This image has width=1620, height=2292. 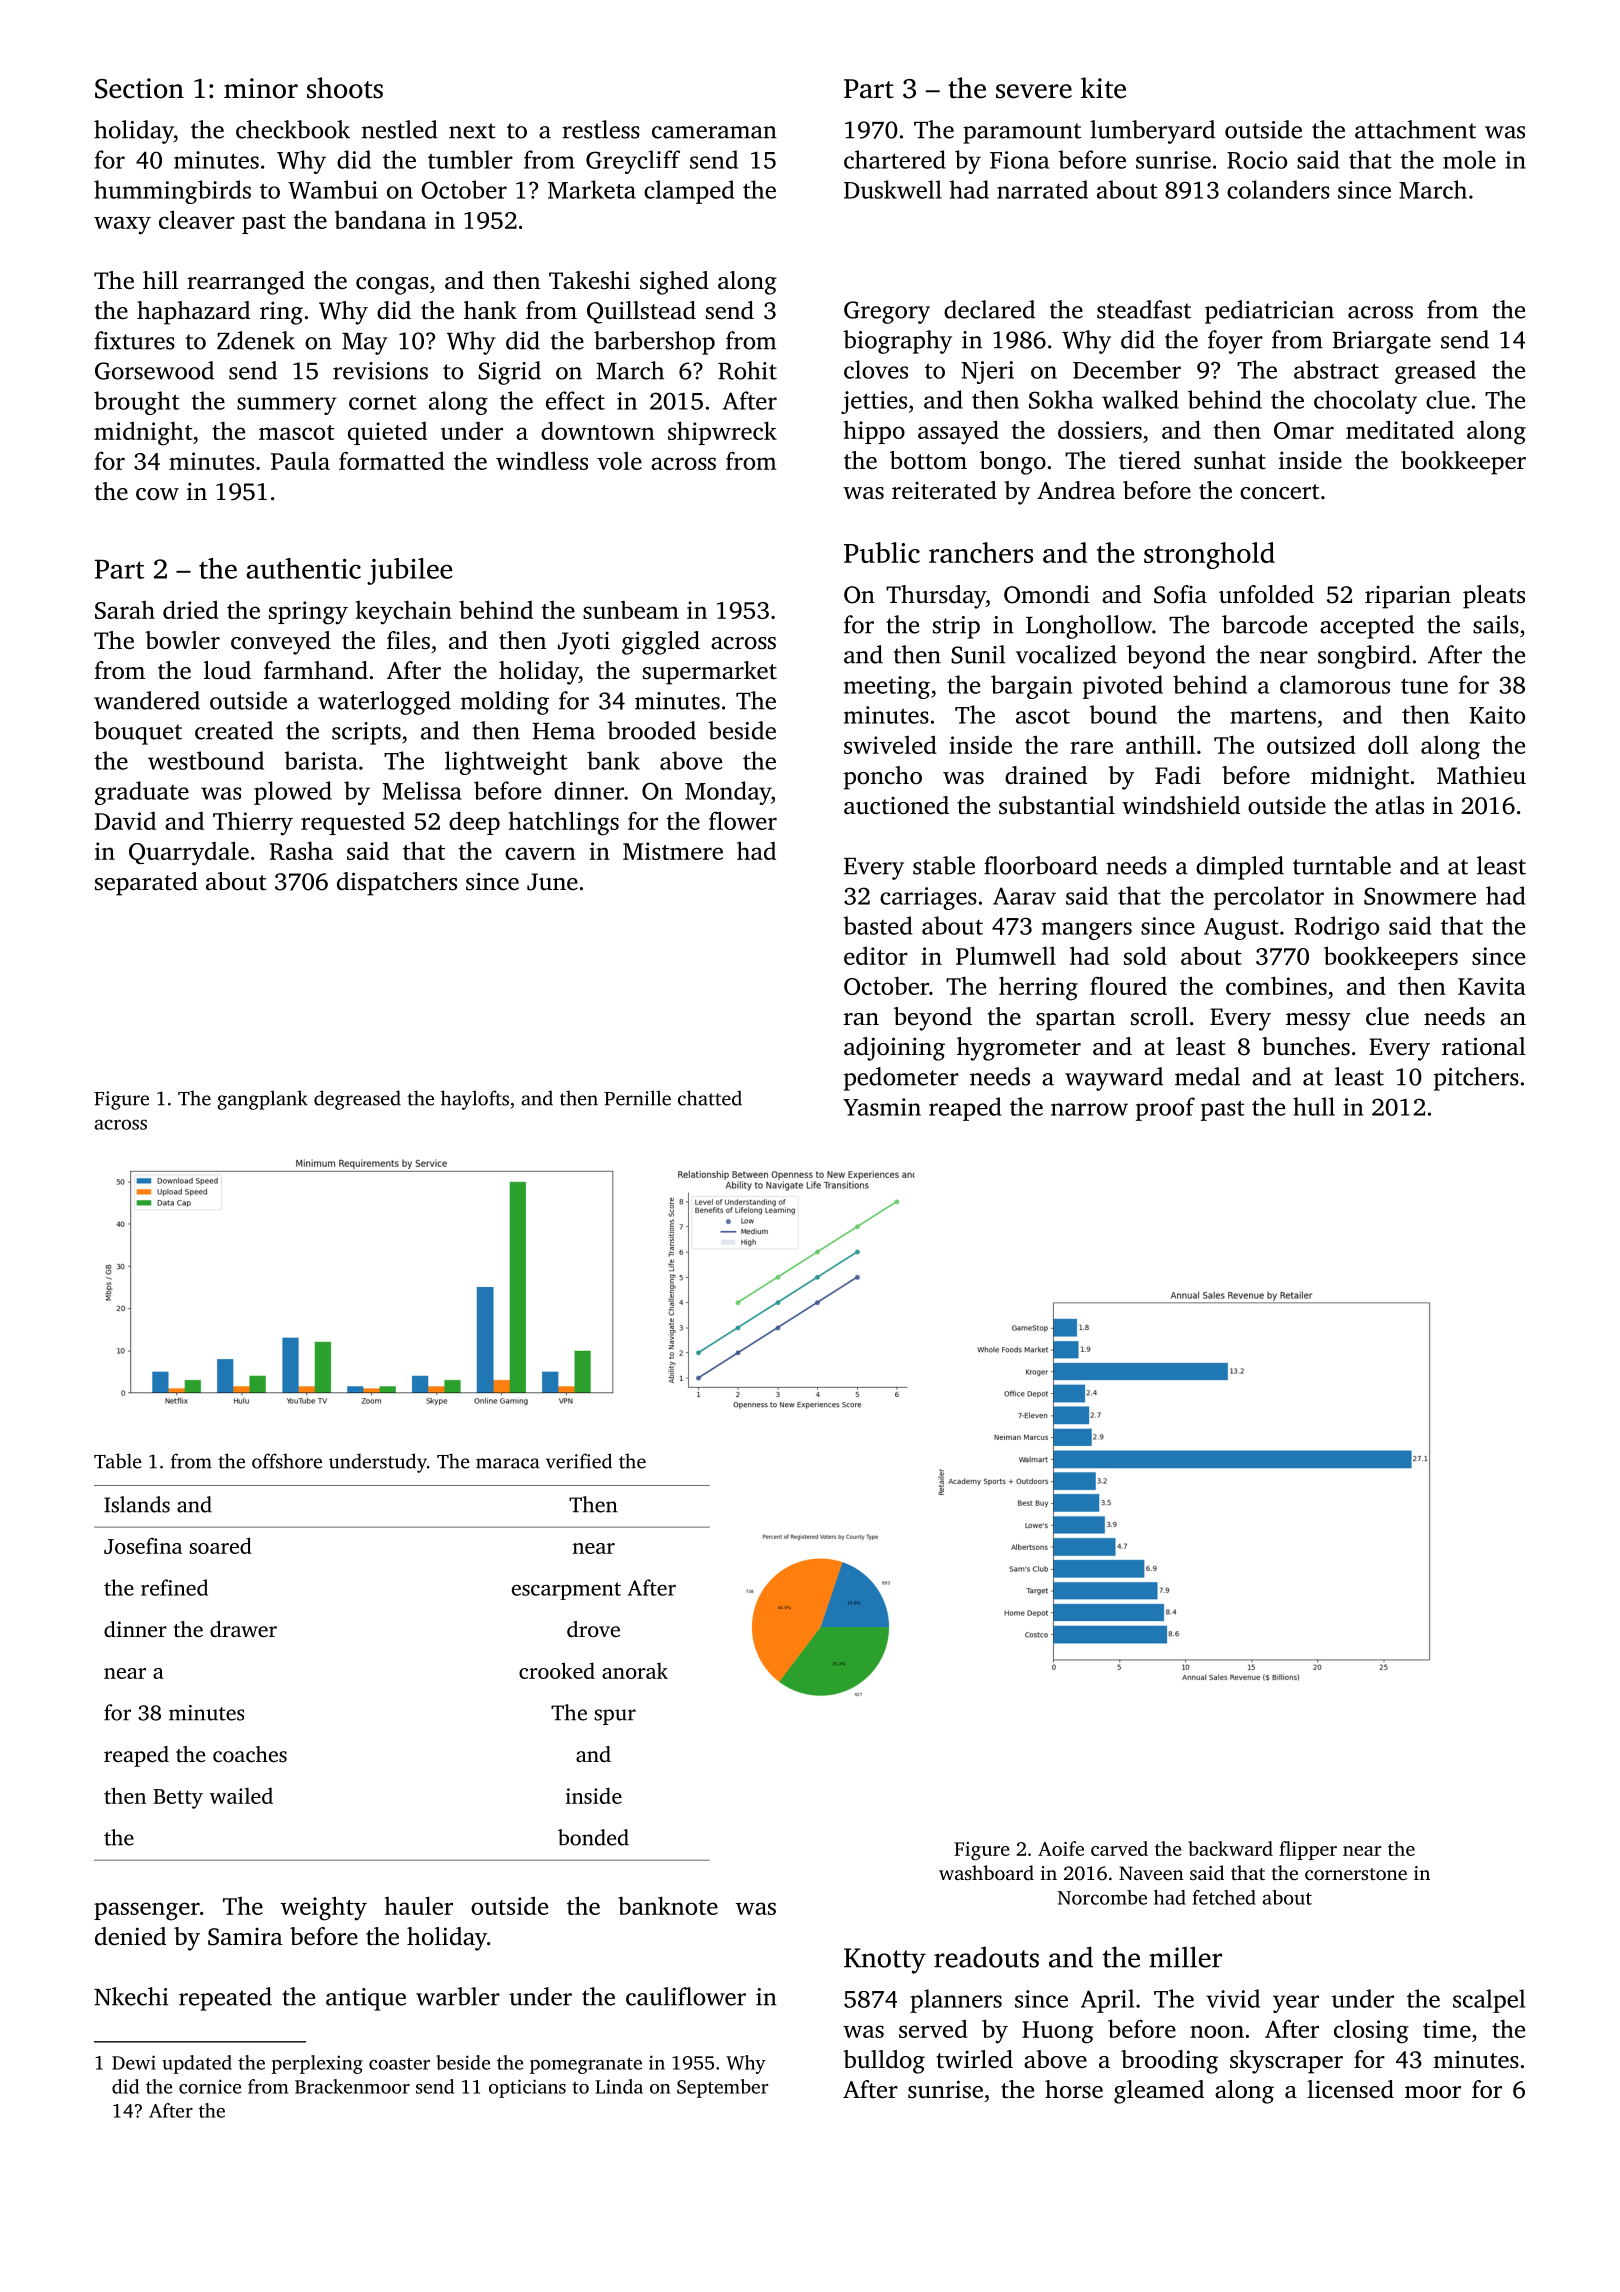 I want to click on hull, so click(x=1314, y=1106).
